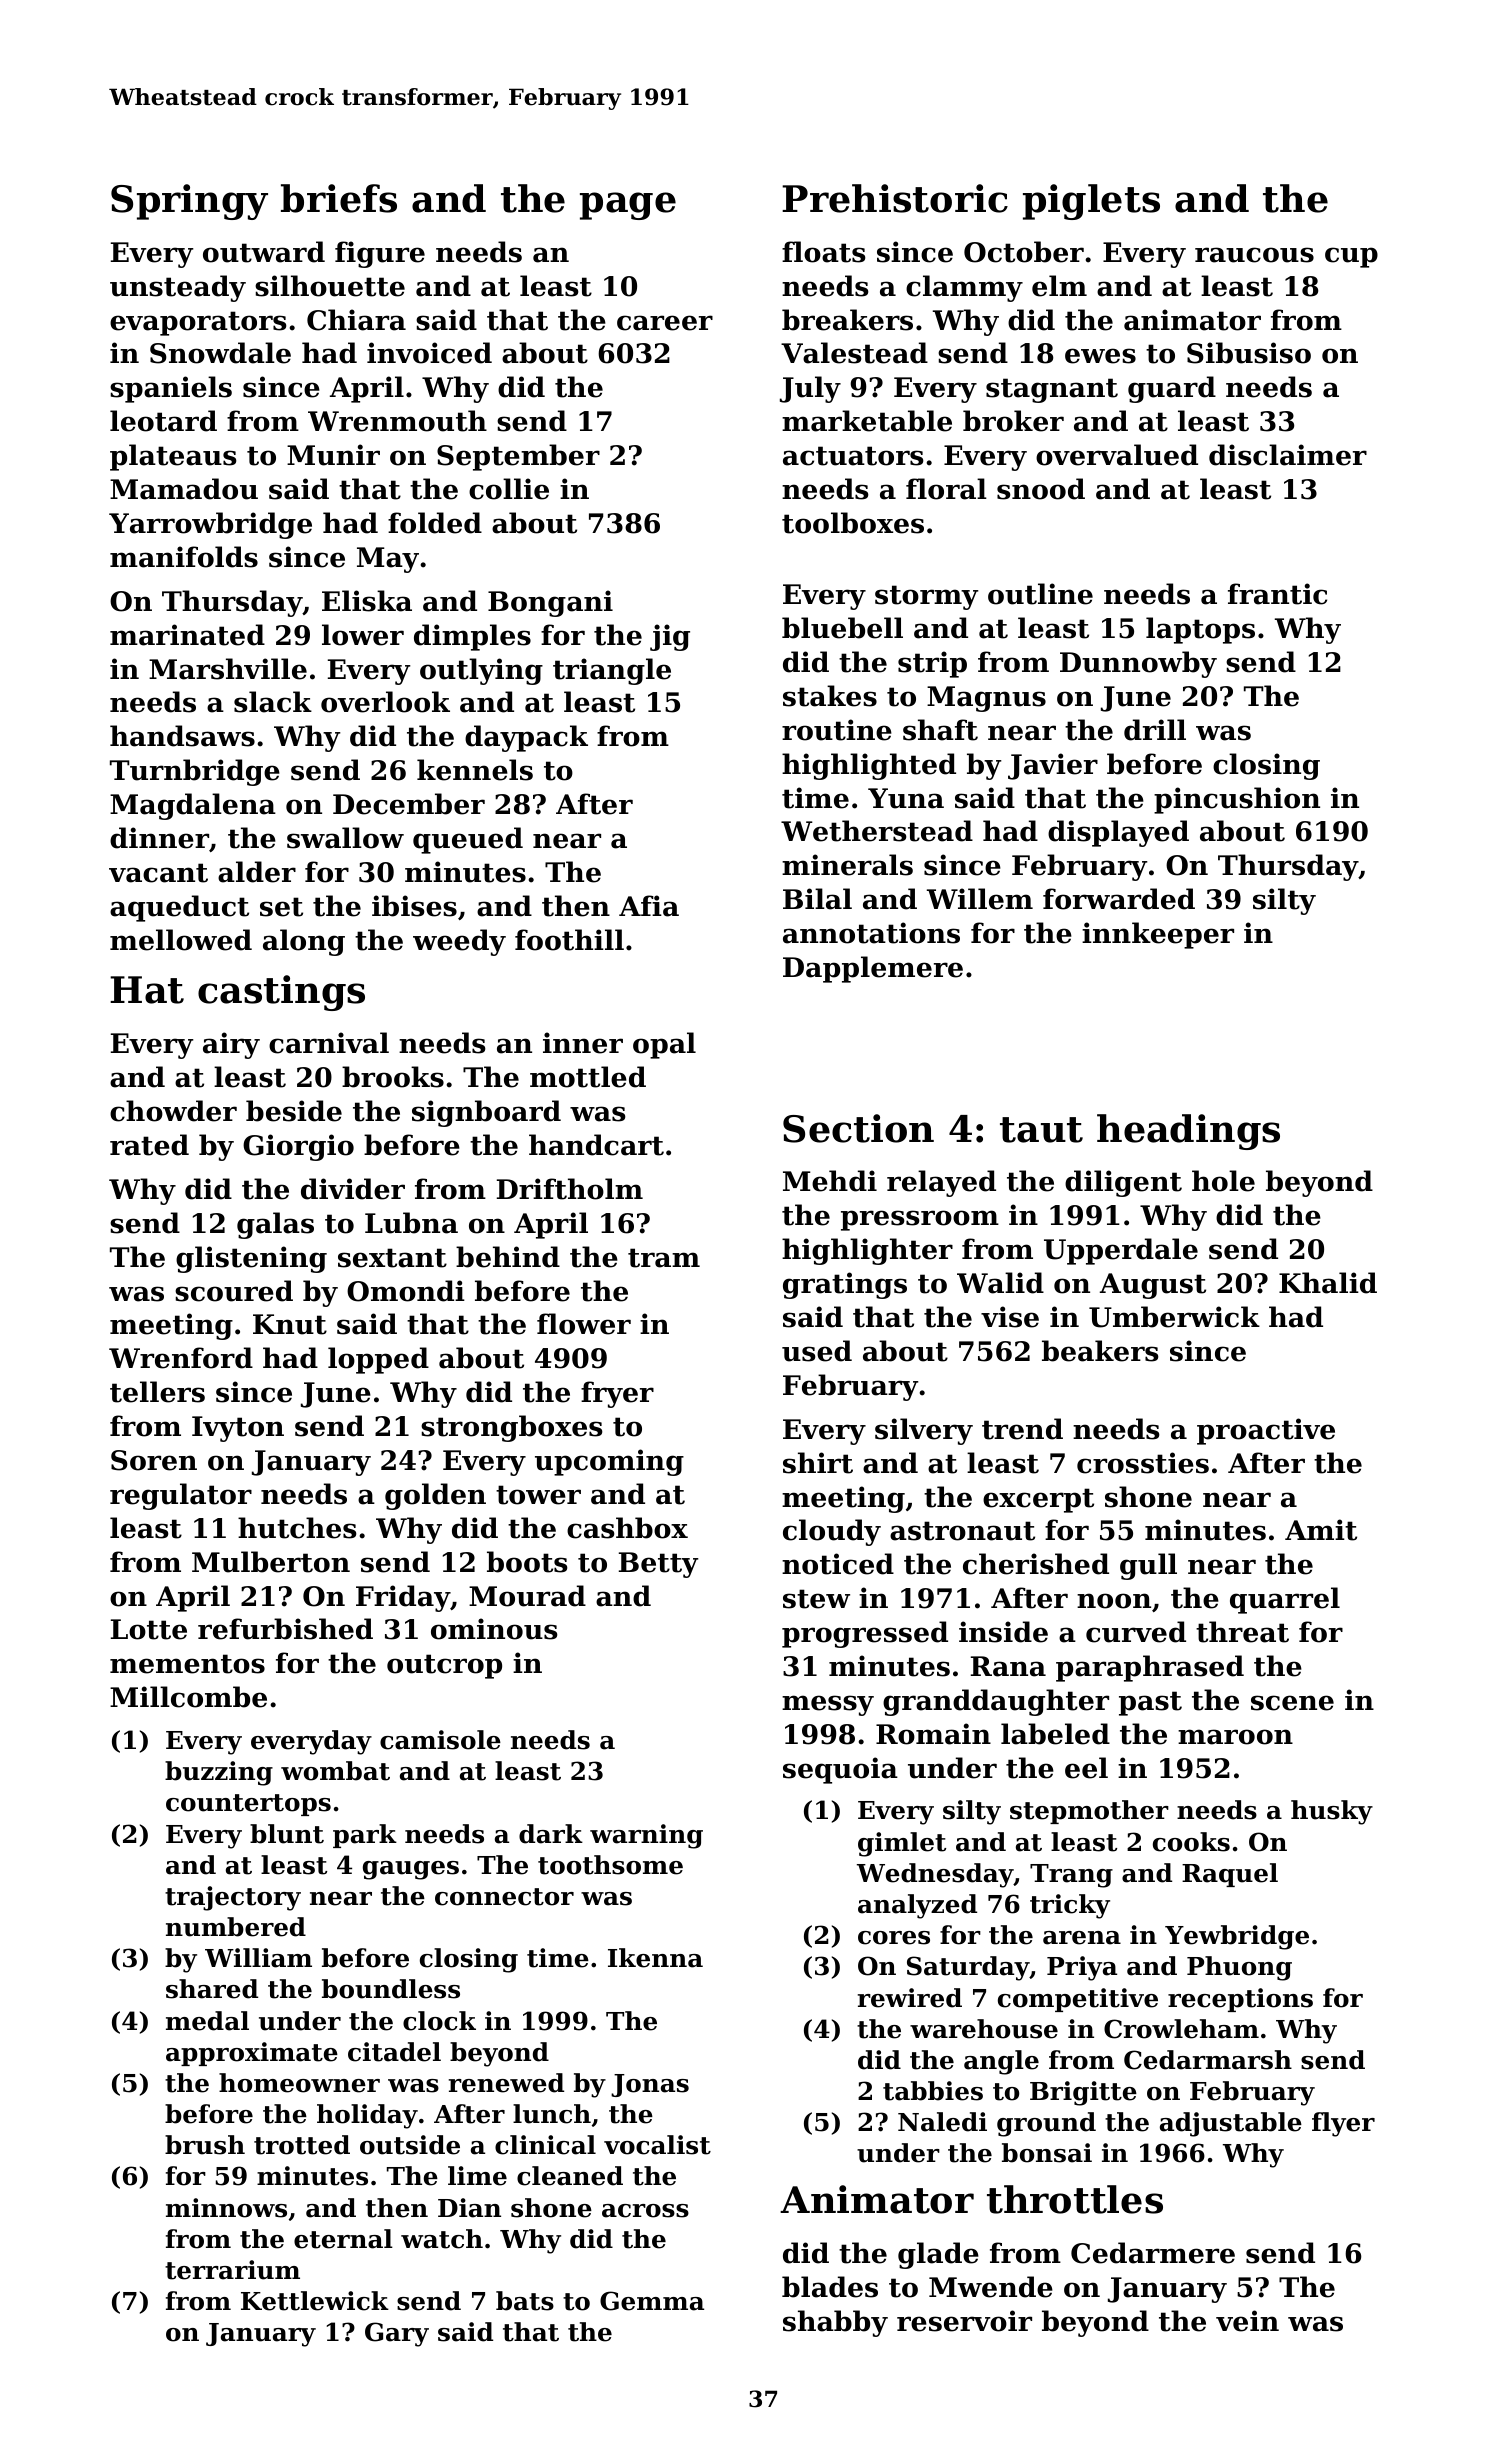 The width and height of the screenshot is (1496, 2464). I want to click on signboard, so click(486, 1113).
